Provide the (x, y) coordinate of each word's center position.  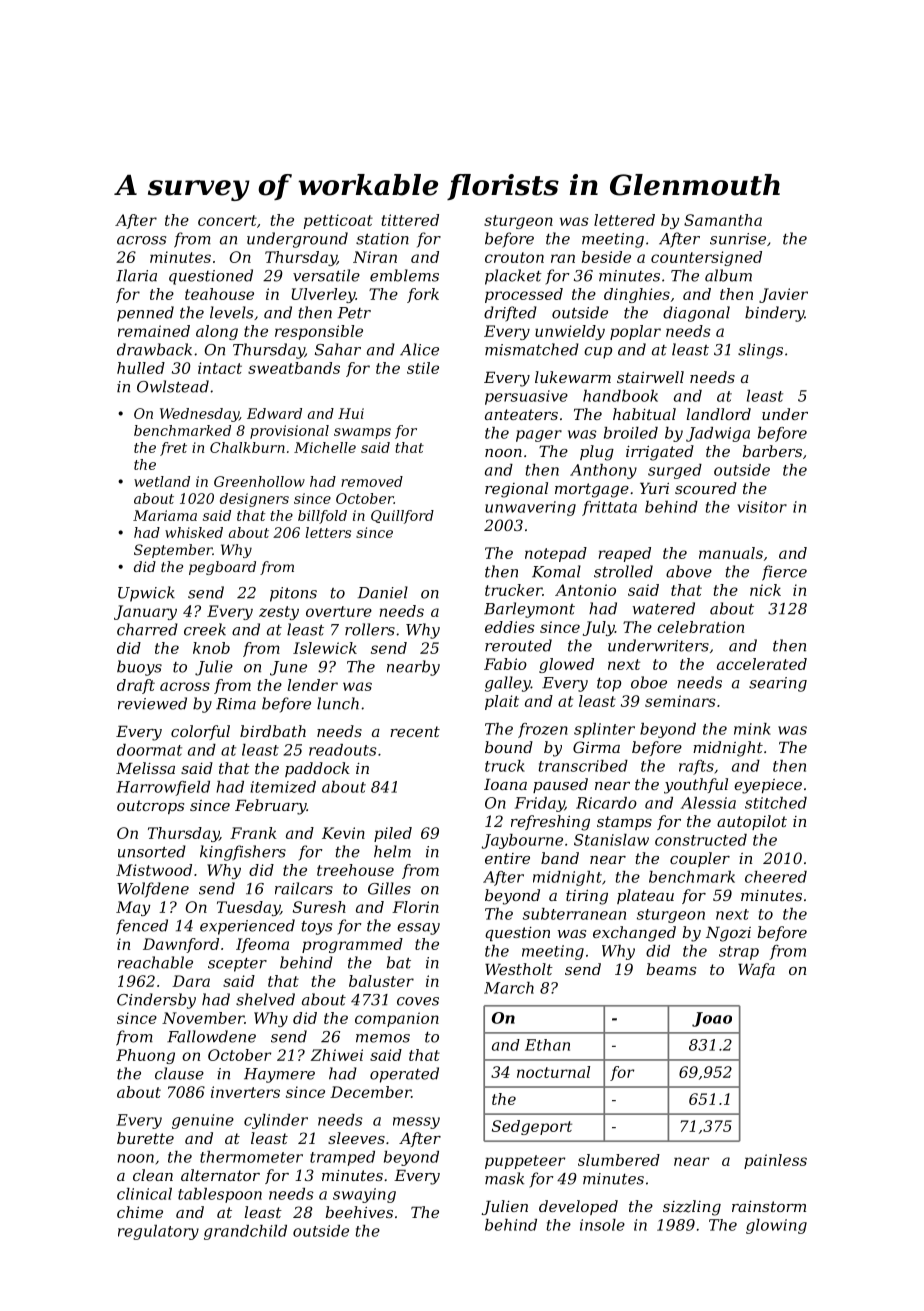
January (145, 612)
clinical (144, 1194)
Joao (712, 1019)
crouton (514, 257)
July (599, 628)
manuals (731, 553)
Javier (783, 295)
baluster (381, 981)
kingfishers (243, 853)
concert (227, 220)
